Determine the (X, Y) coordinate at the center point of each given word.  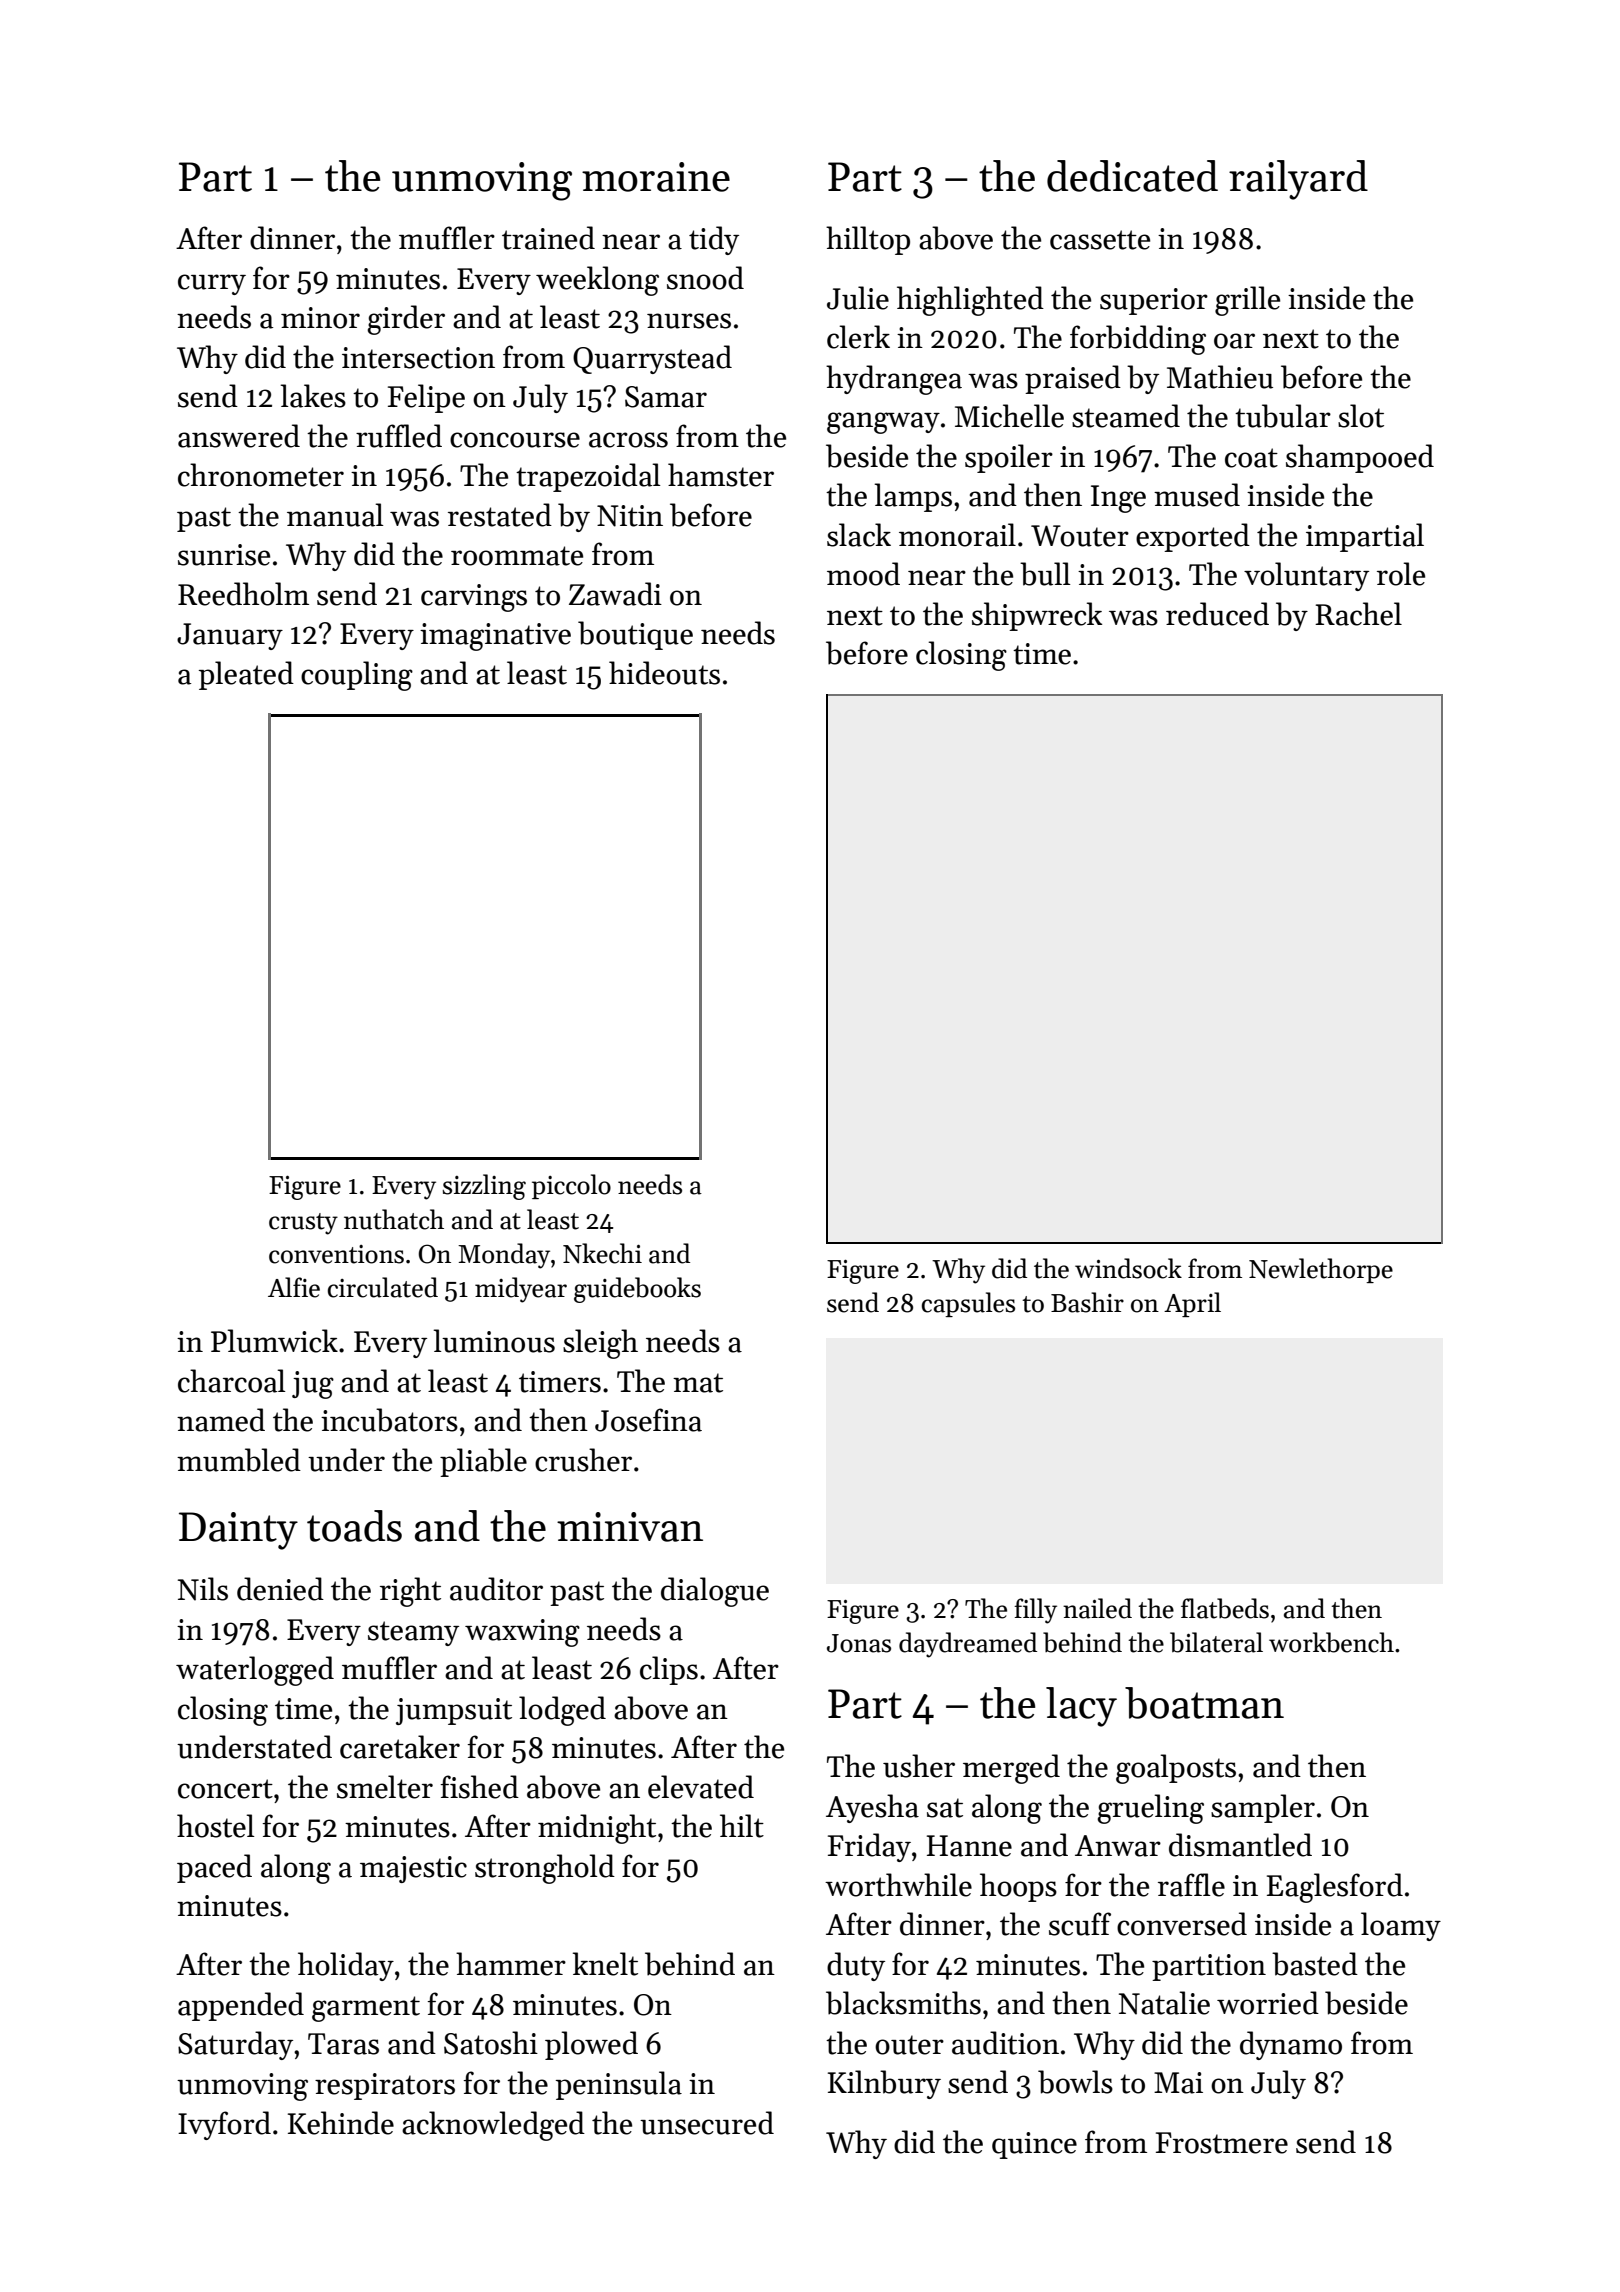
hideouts (664, 673)
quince (1034, 2145)
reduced (1217, 614)
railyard (1298, 180)
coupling (357, 676)
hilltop (868, 240)
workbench (1331, 1642)
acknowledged (493, 2126)
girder (406, 320)
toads (354, 1526)
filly (1035, 1611)
